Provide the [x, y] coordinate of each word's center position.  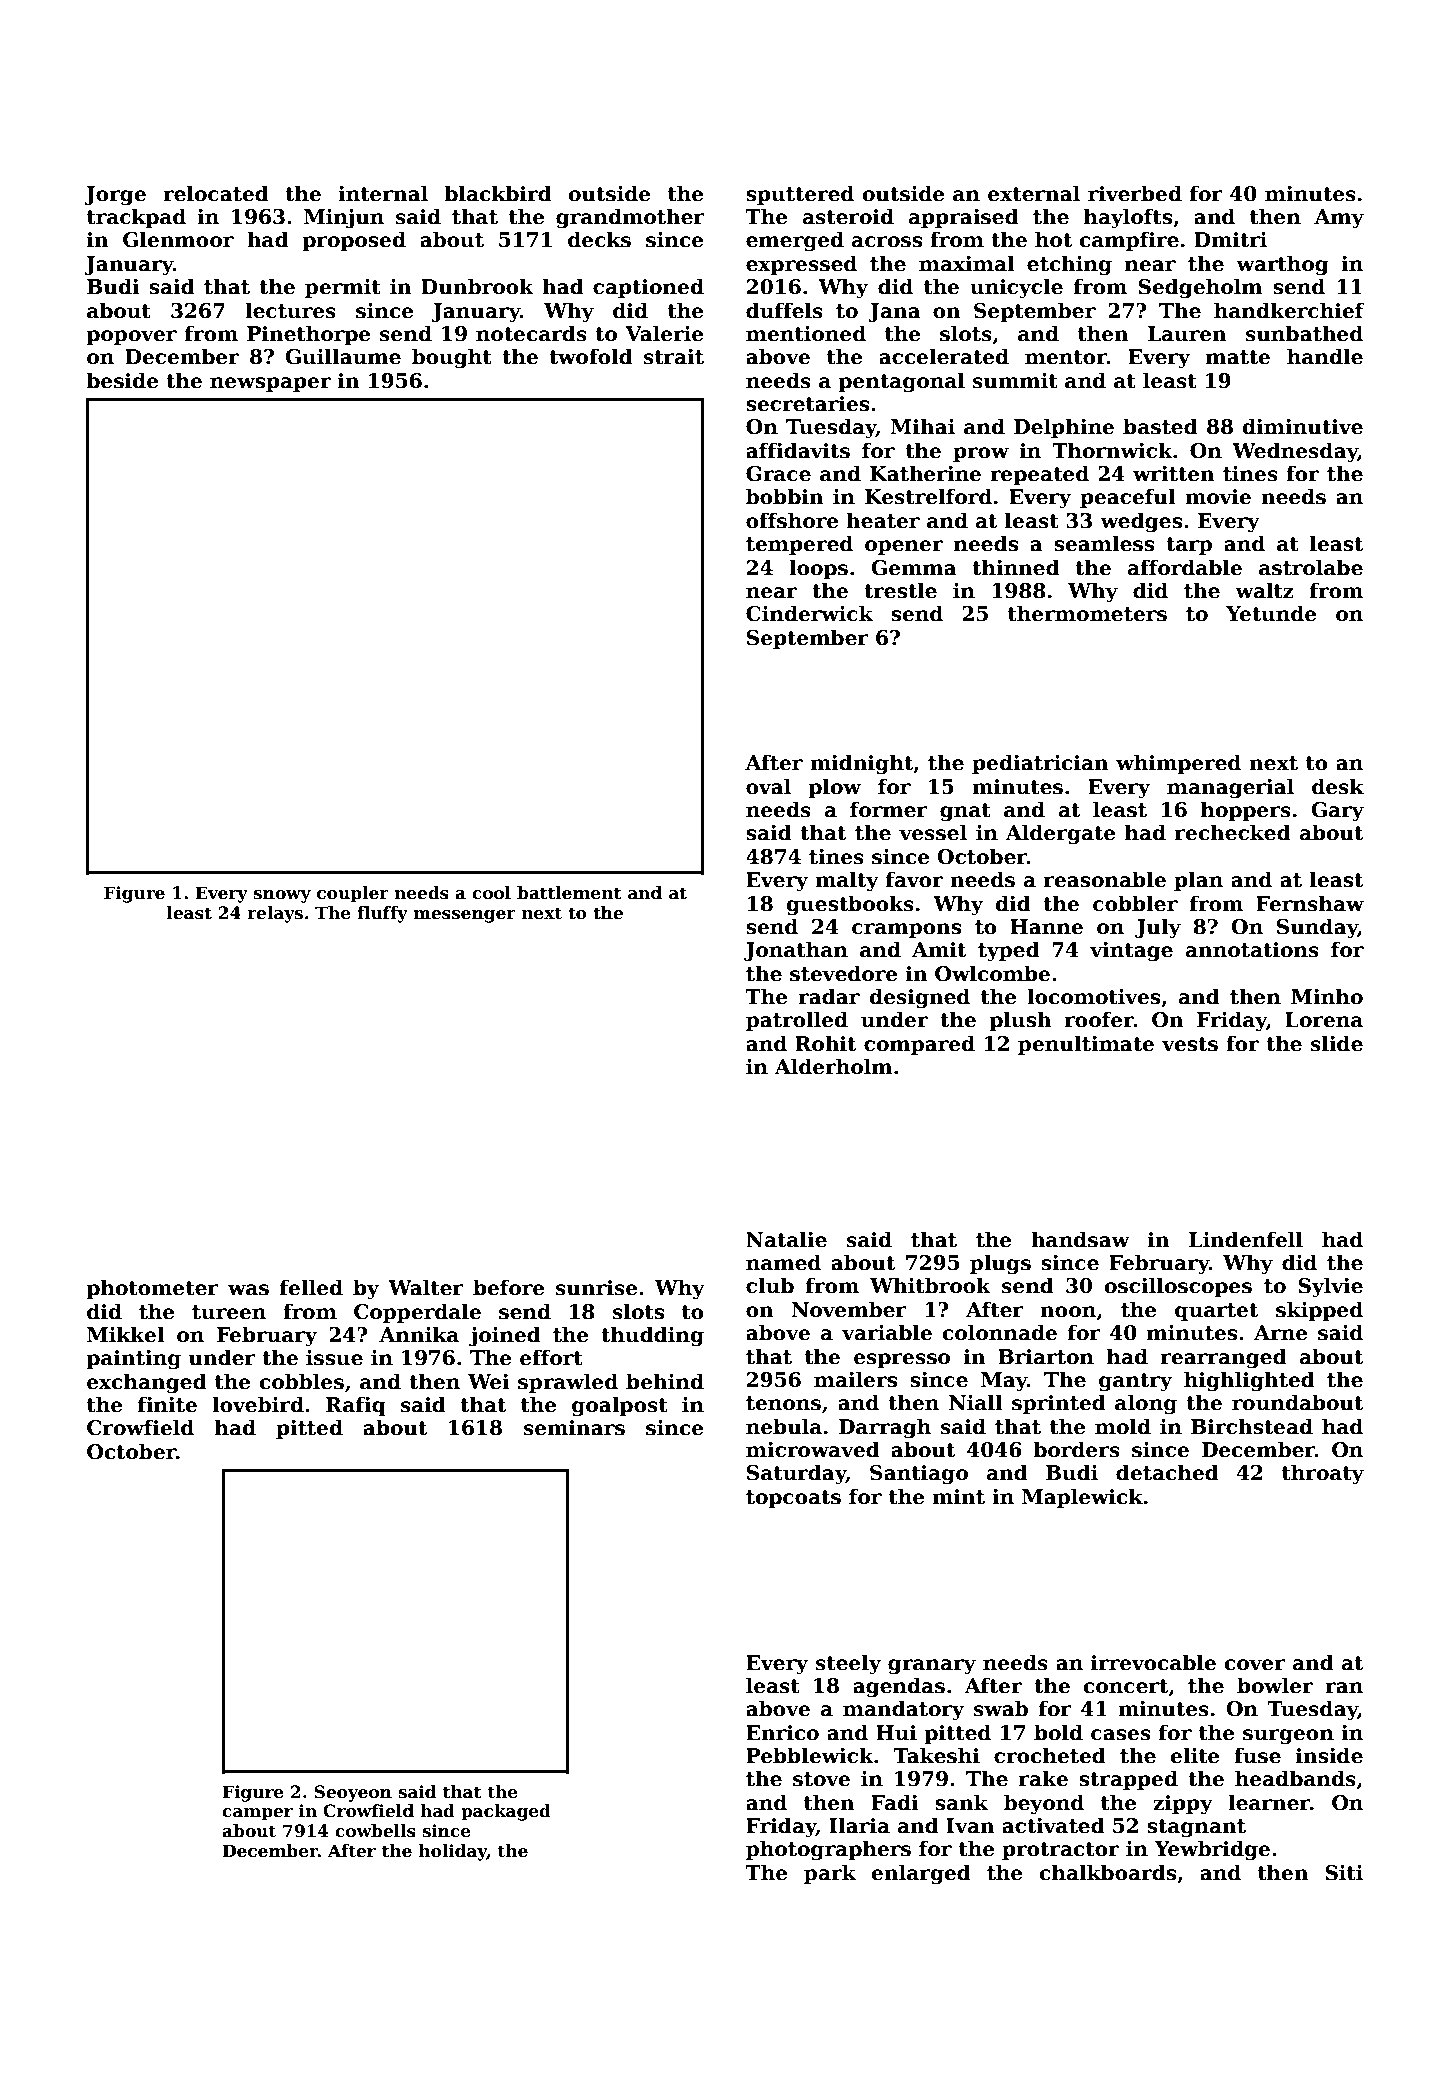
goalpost [620, 1406]
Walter [425, 1287]
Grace [778, 474]
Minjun [344, 219]
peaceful [1127, 498]
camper [257, 1814]
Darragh [885, 1428]
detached [1167, 1472]
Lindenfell [1246, 1239]
